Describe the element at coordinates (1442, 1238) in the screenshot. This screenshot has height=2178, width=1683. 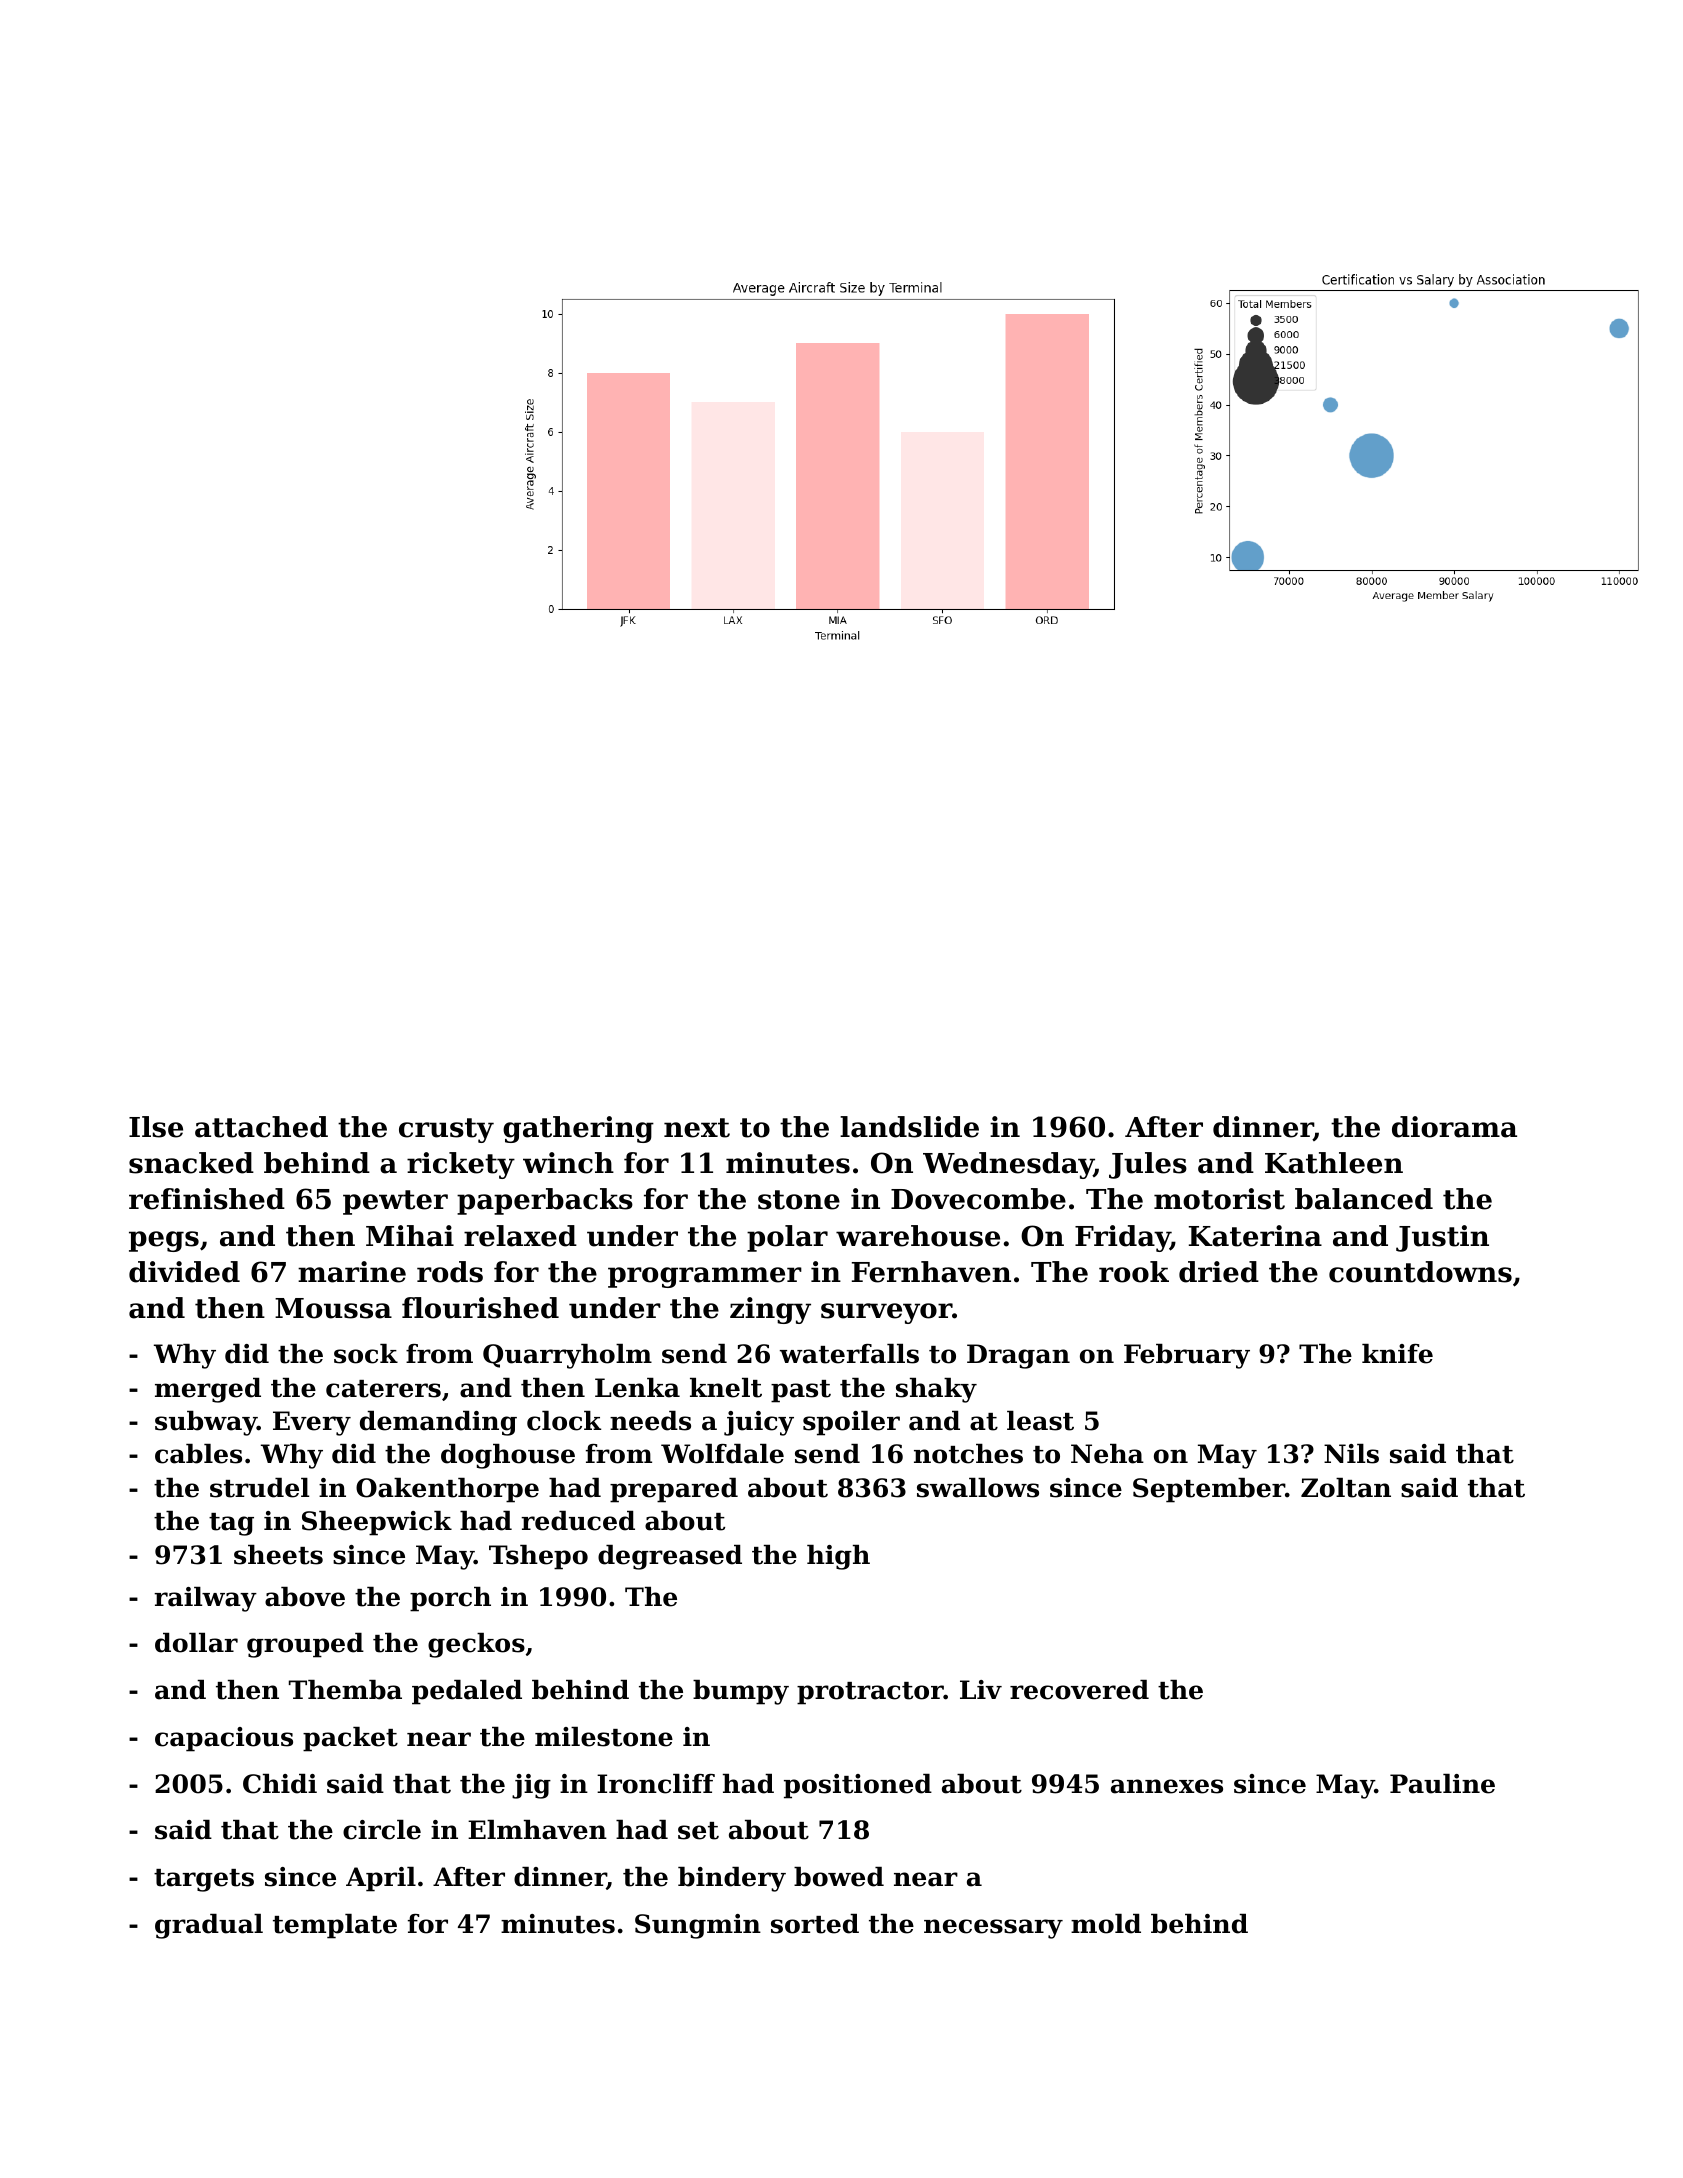
I see `Justin` at that location.
